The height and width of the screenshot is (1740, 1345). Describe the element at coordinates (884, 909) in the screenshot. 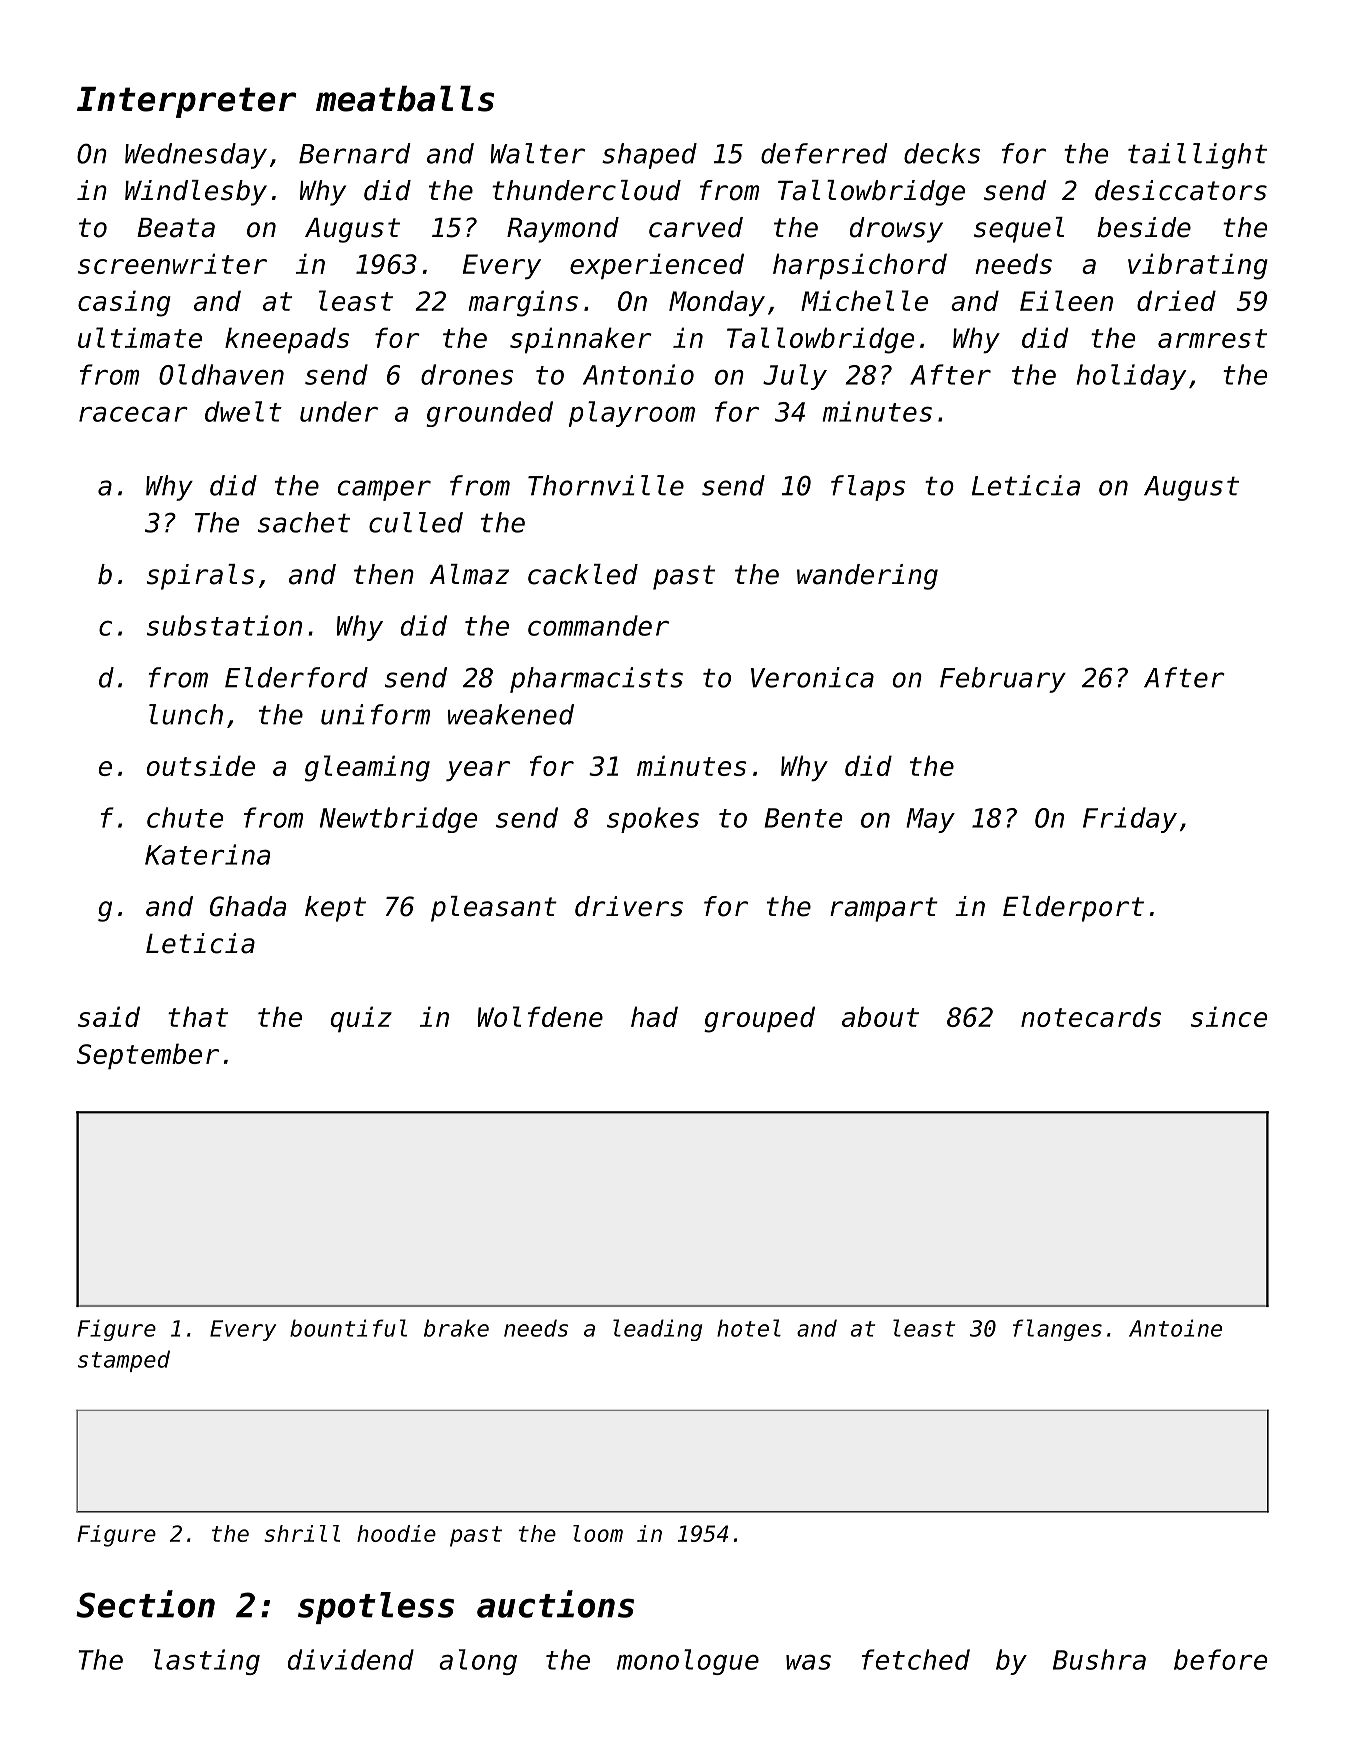

I see `rampart` at that location.
